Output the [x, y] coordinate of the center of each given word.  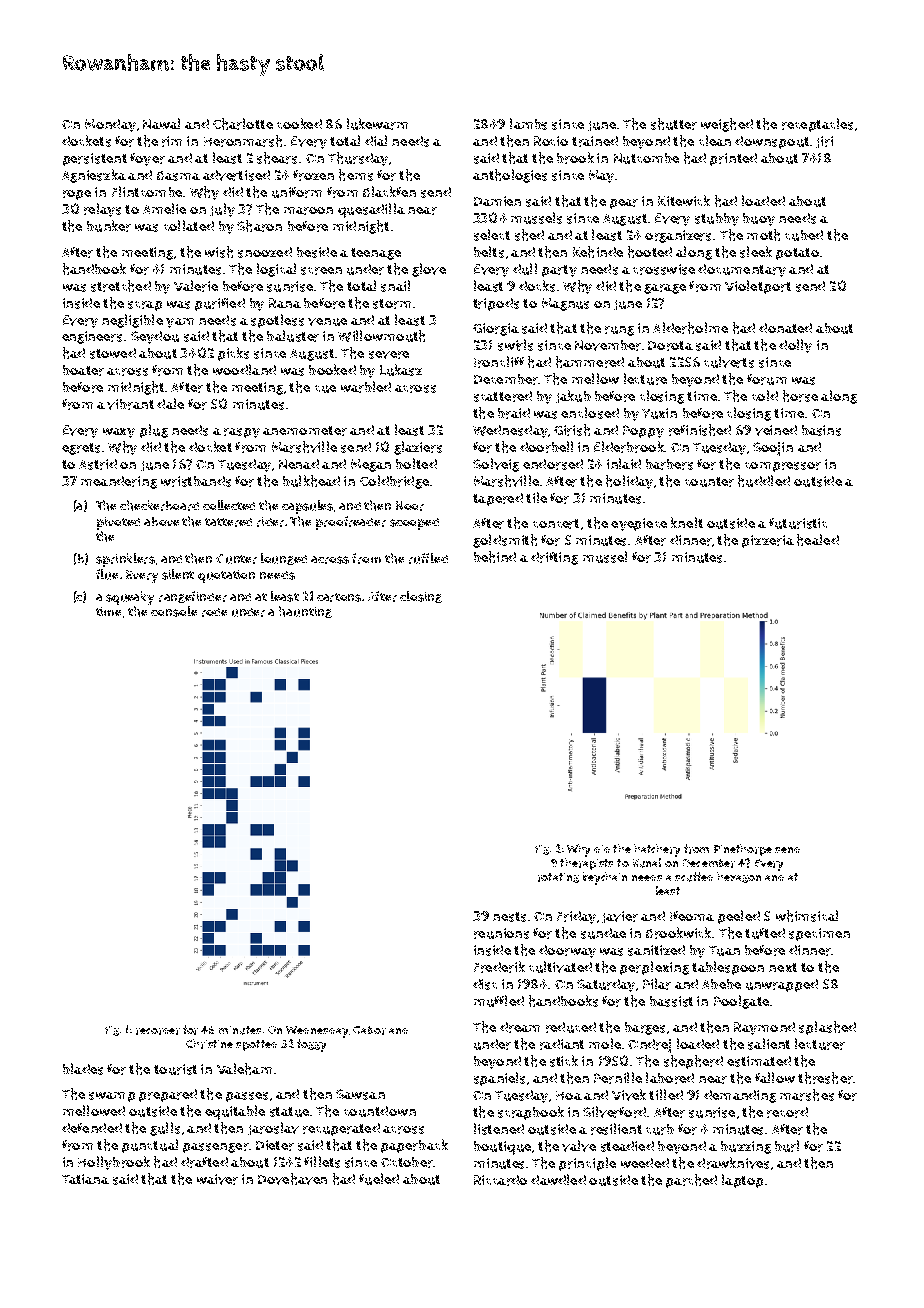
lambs [528, 124]
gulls [165, 1129]
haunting [305, 612]
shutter [674, 124]
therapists [586, 864]
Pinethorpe [743, 850]
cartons [339, 597]
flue [107, 574]
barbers [669, 464]
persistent [95, 159]
